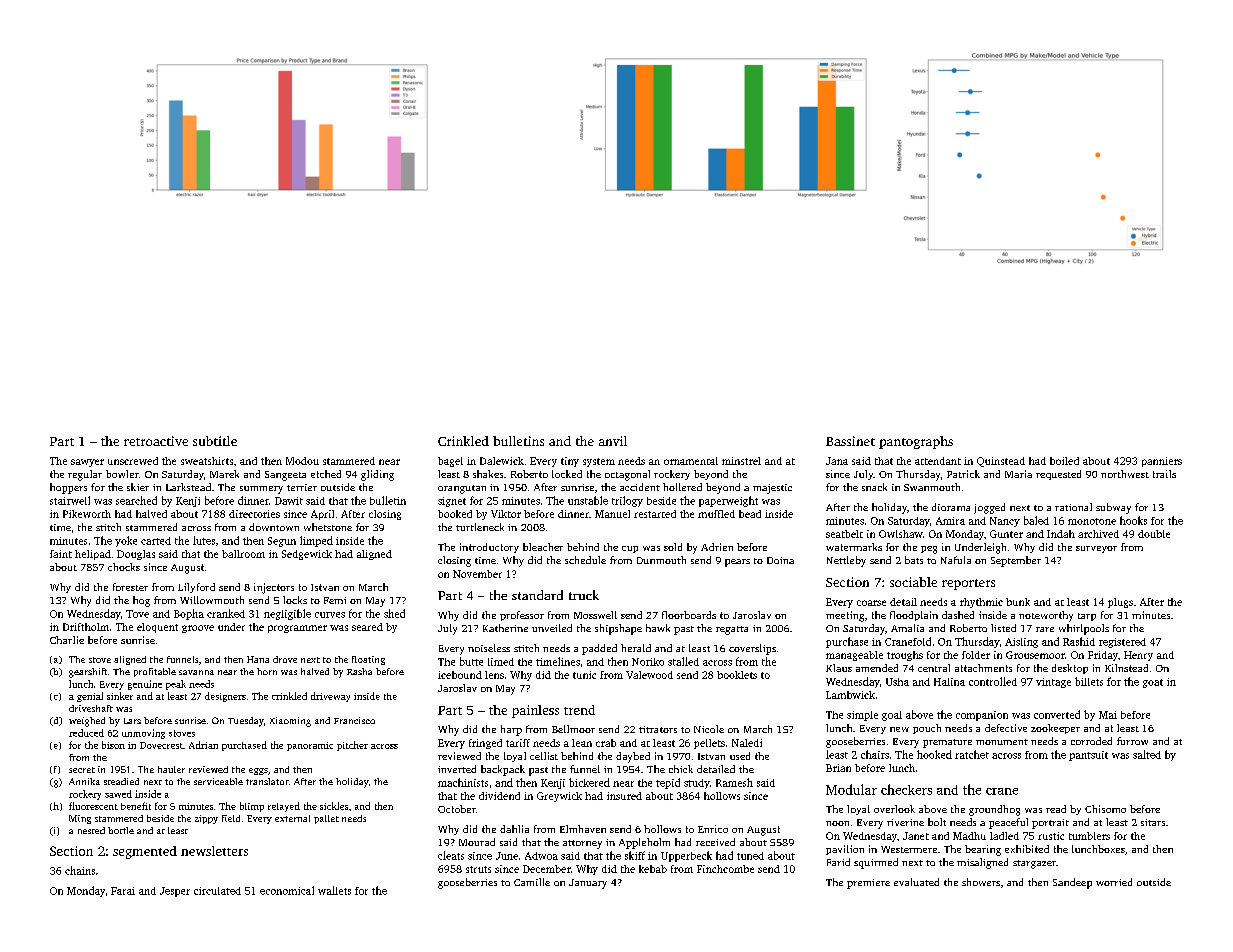  I want to click on chains, so click(80, 870).
